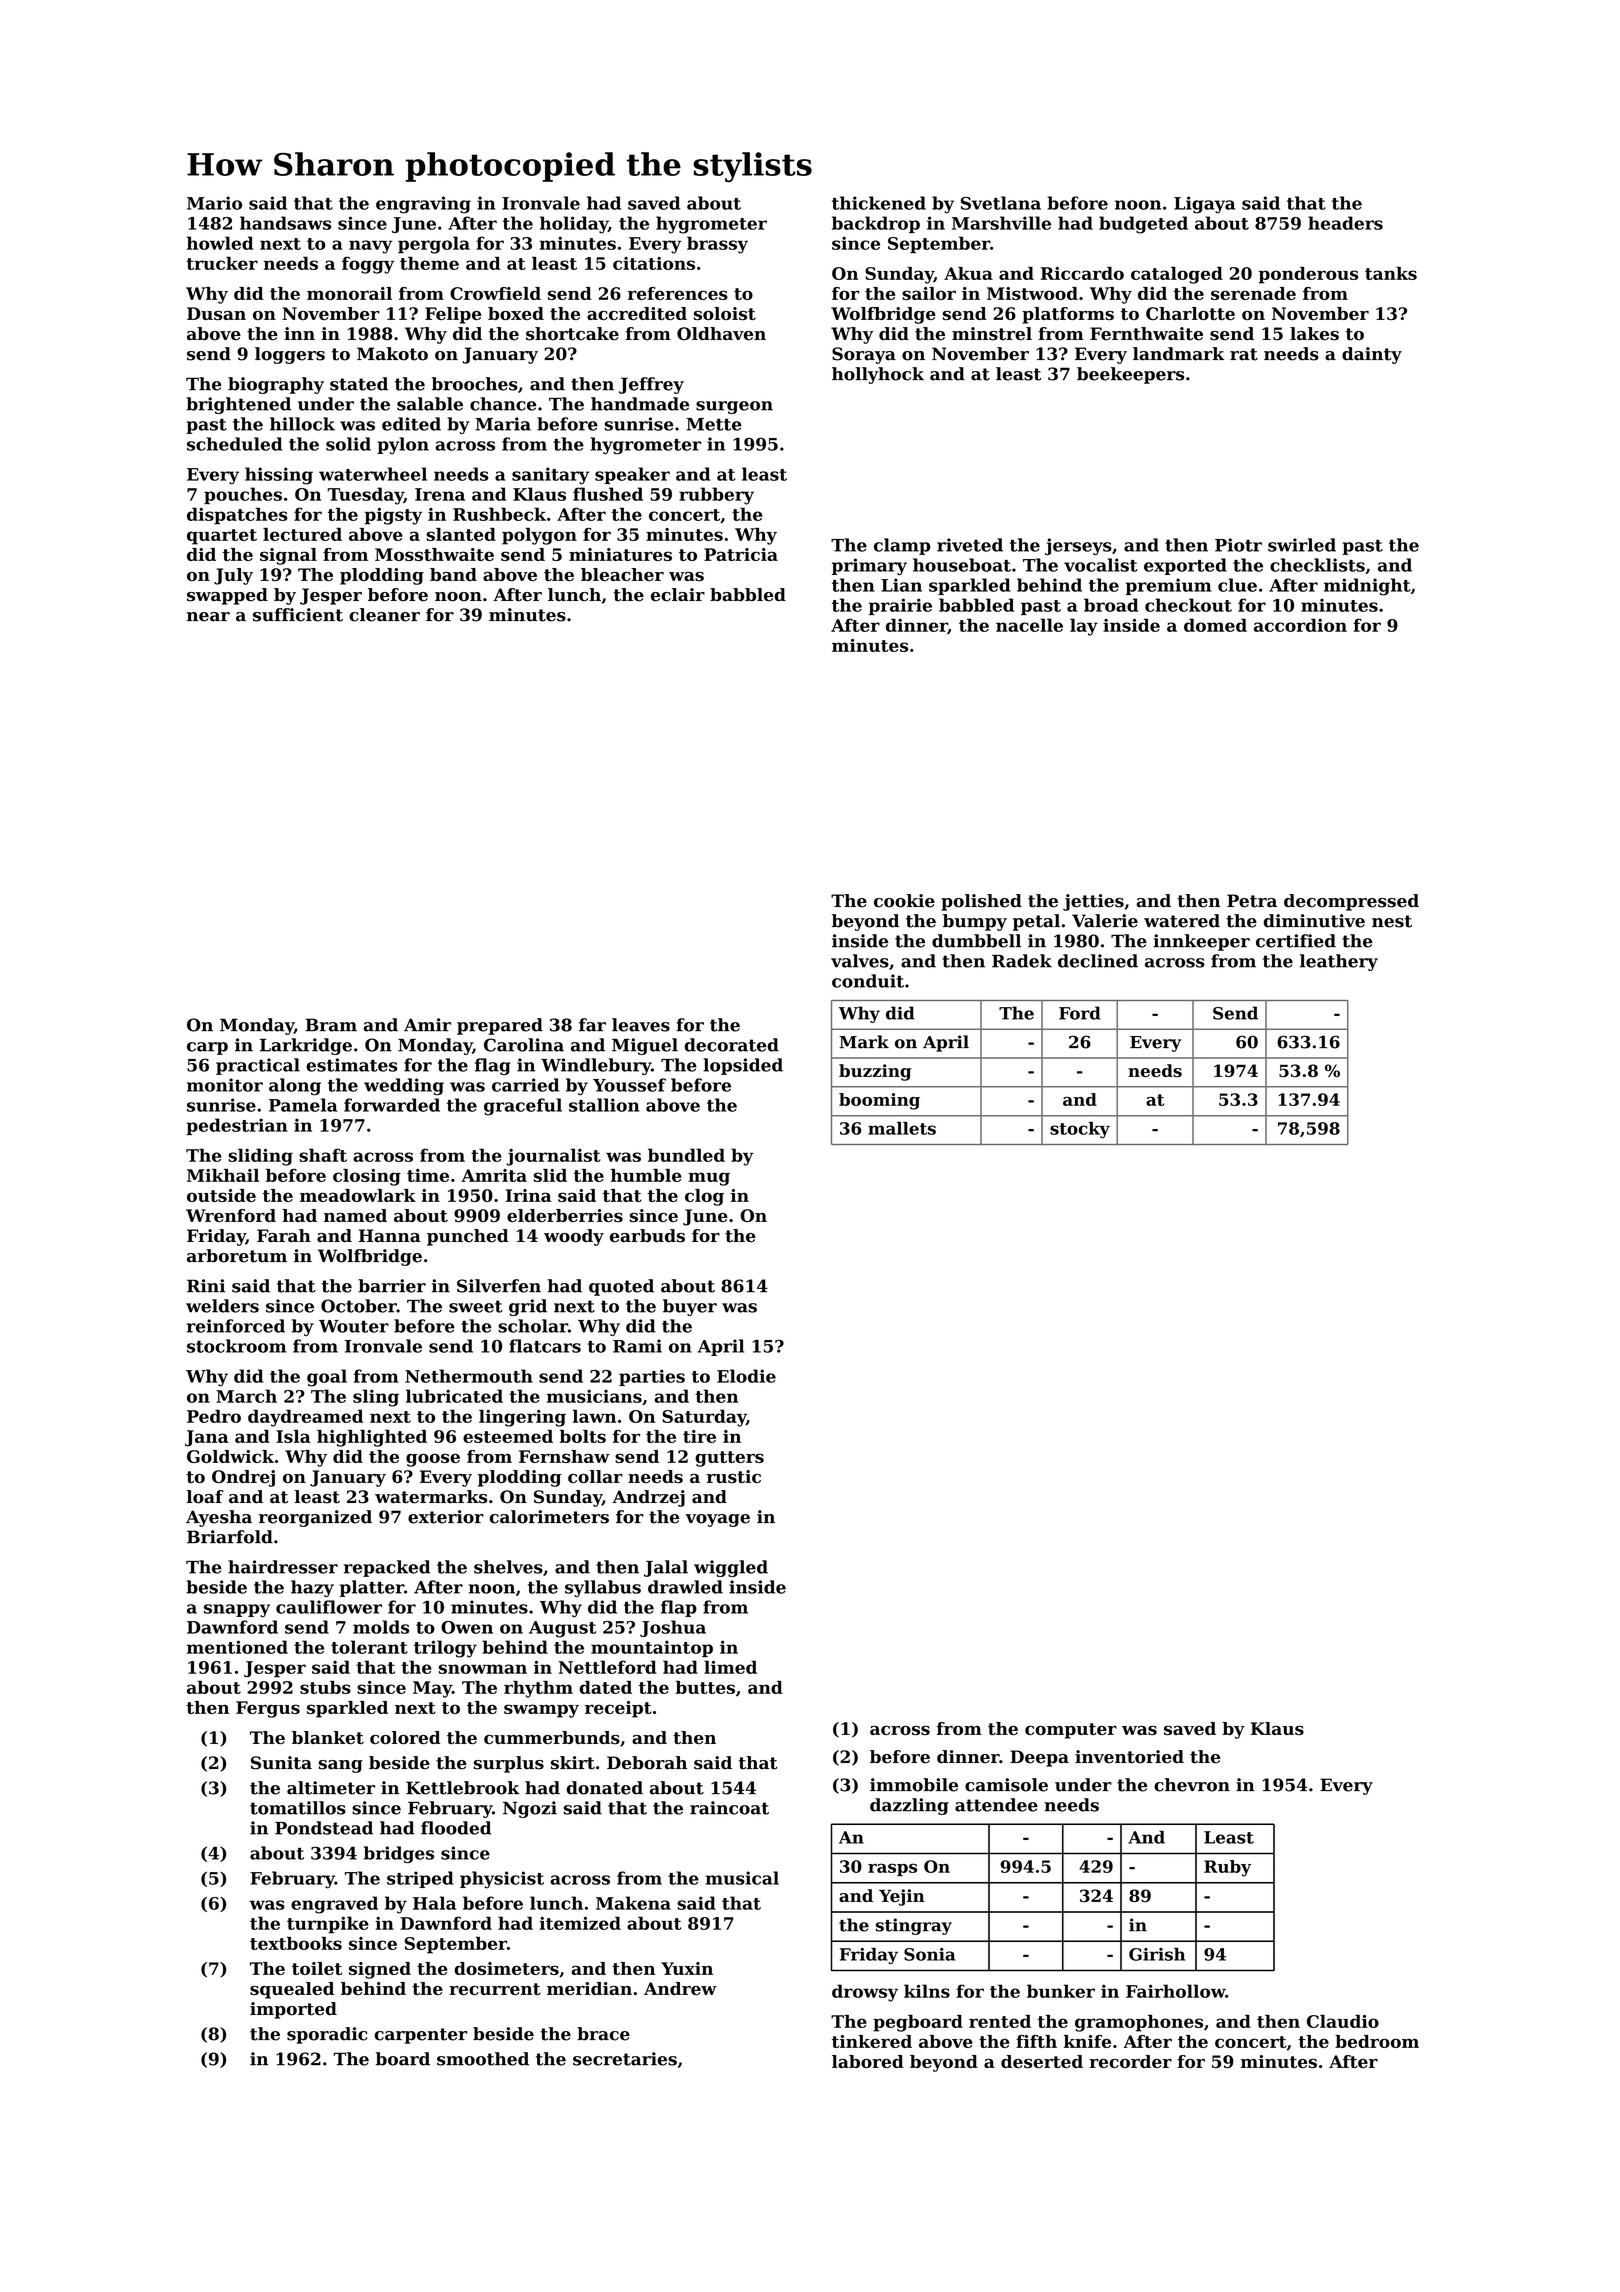 The width and height of the image is (1620, 2292). What do you see at coordinates (604, 1105) in the image?
I see `stallion` at bounding box center [604, 1105].
